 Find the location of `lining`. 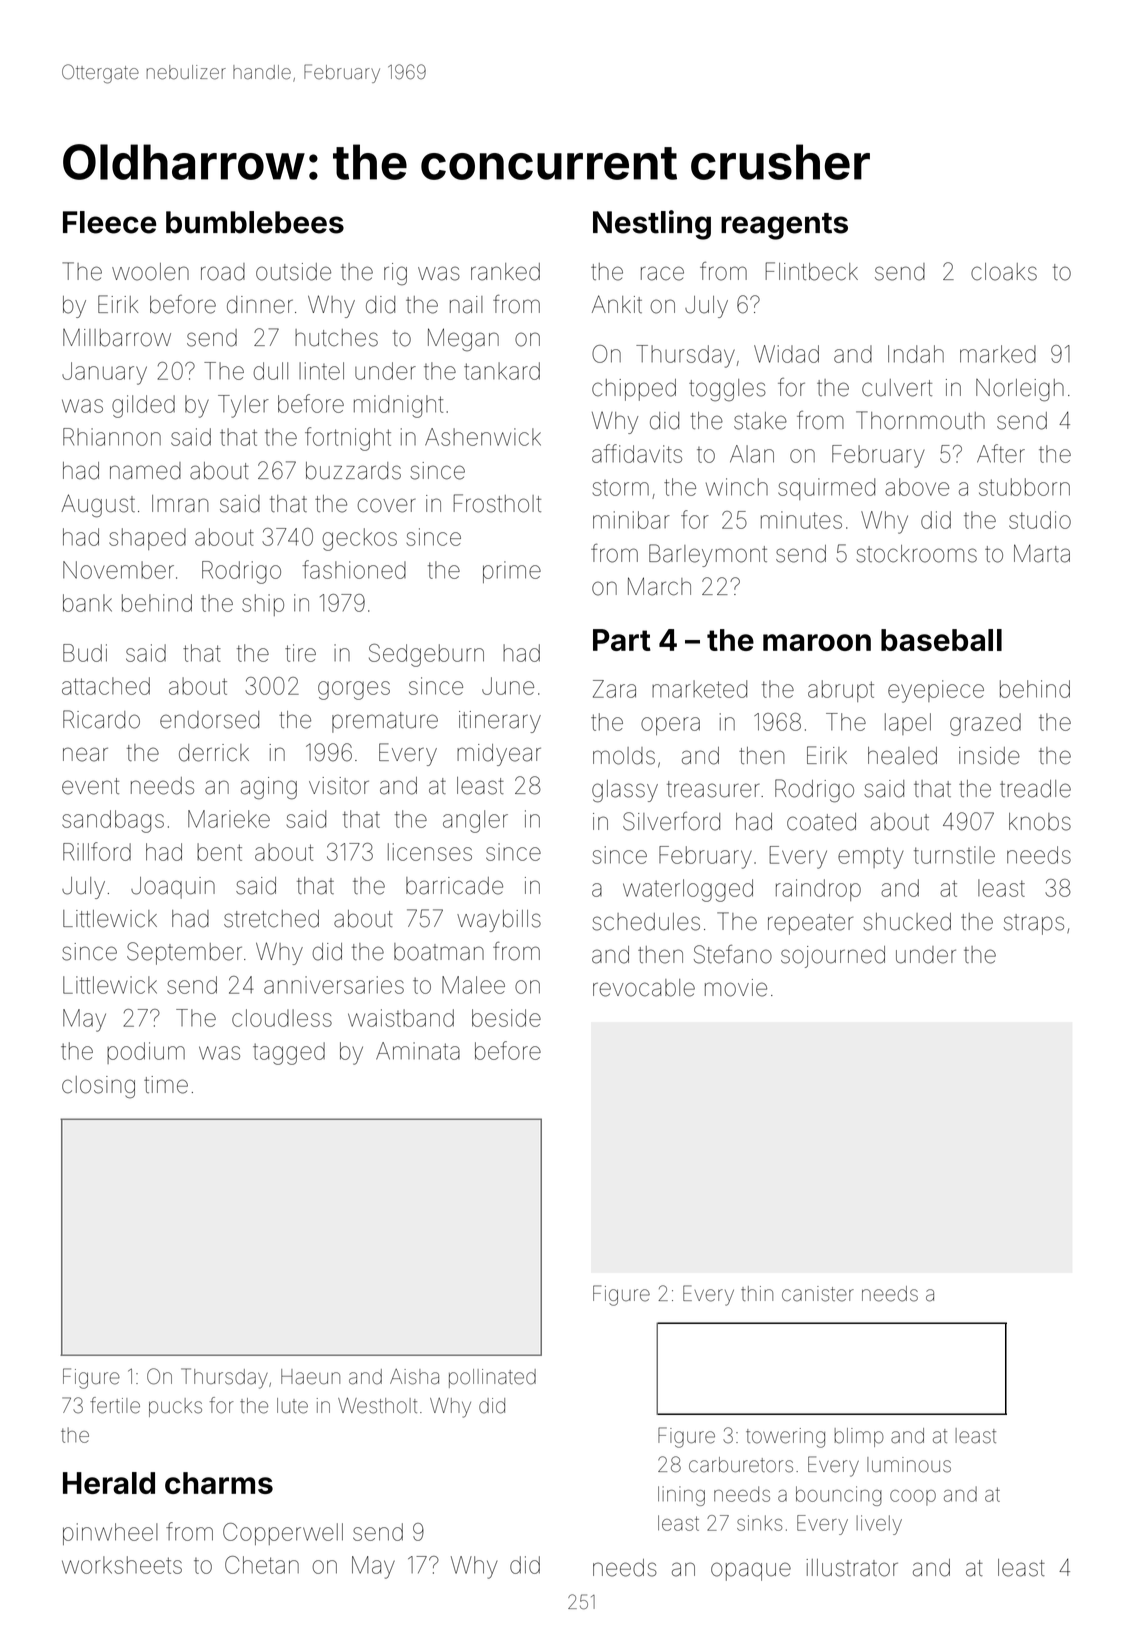

lining is located at coordinates (681, 1496).
